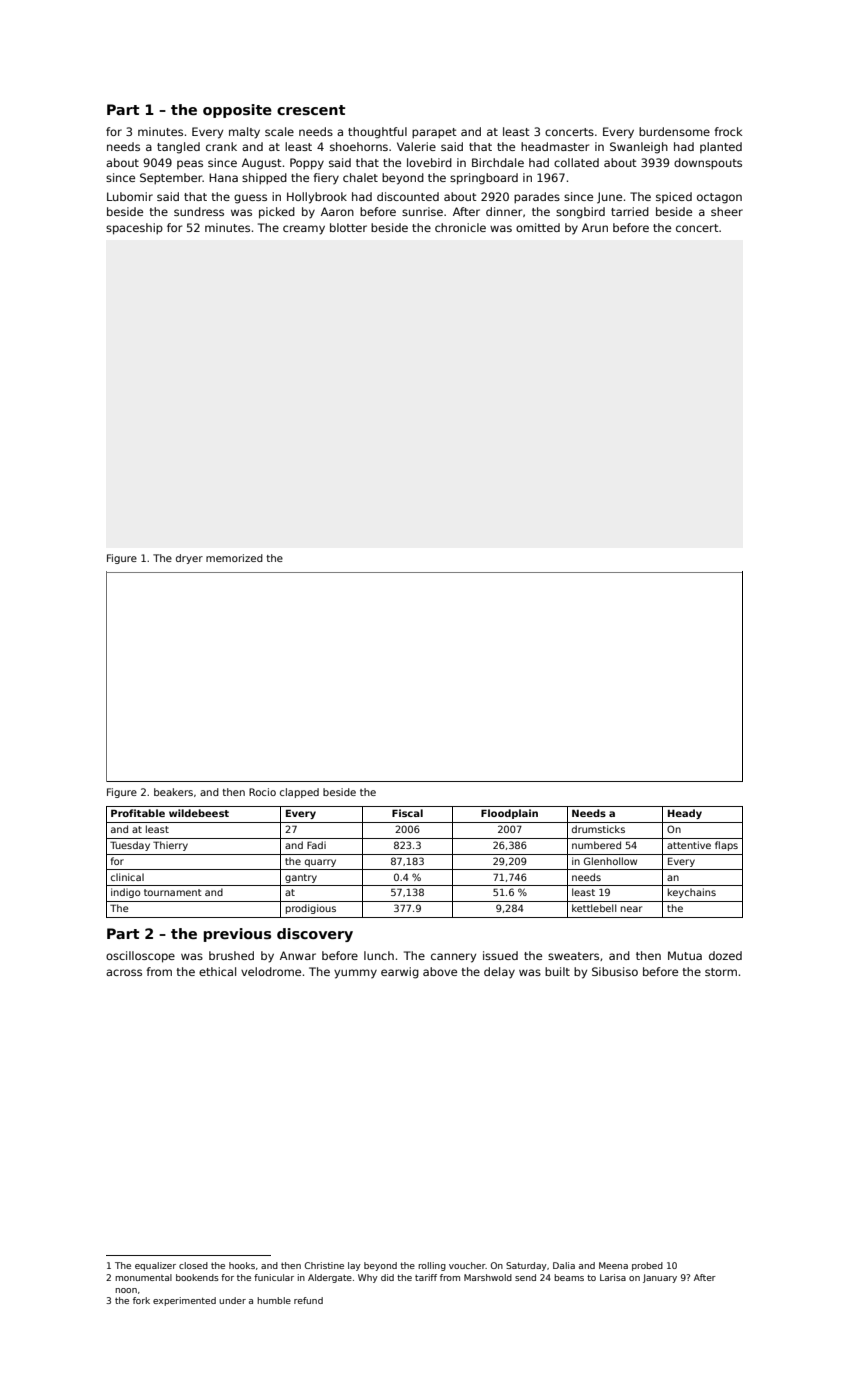 The width and height of the image is (849, 1400). I want to click on memorized, so click(234, 558).
